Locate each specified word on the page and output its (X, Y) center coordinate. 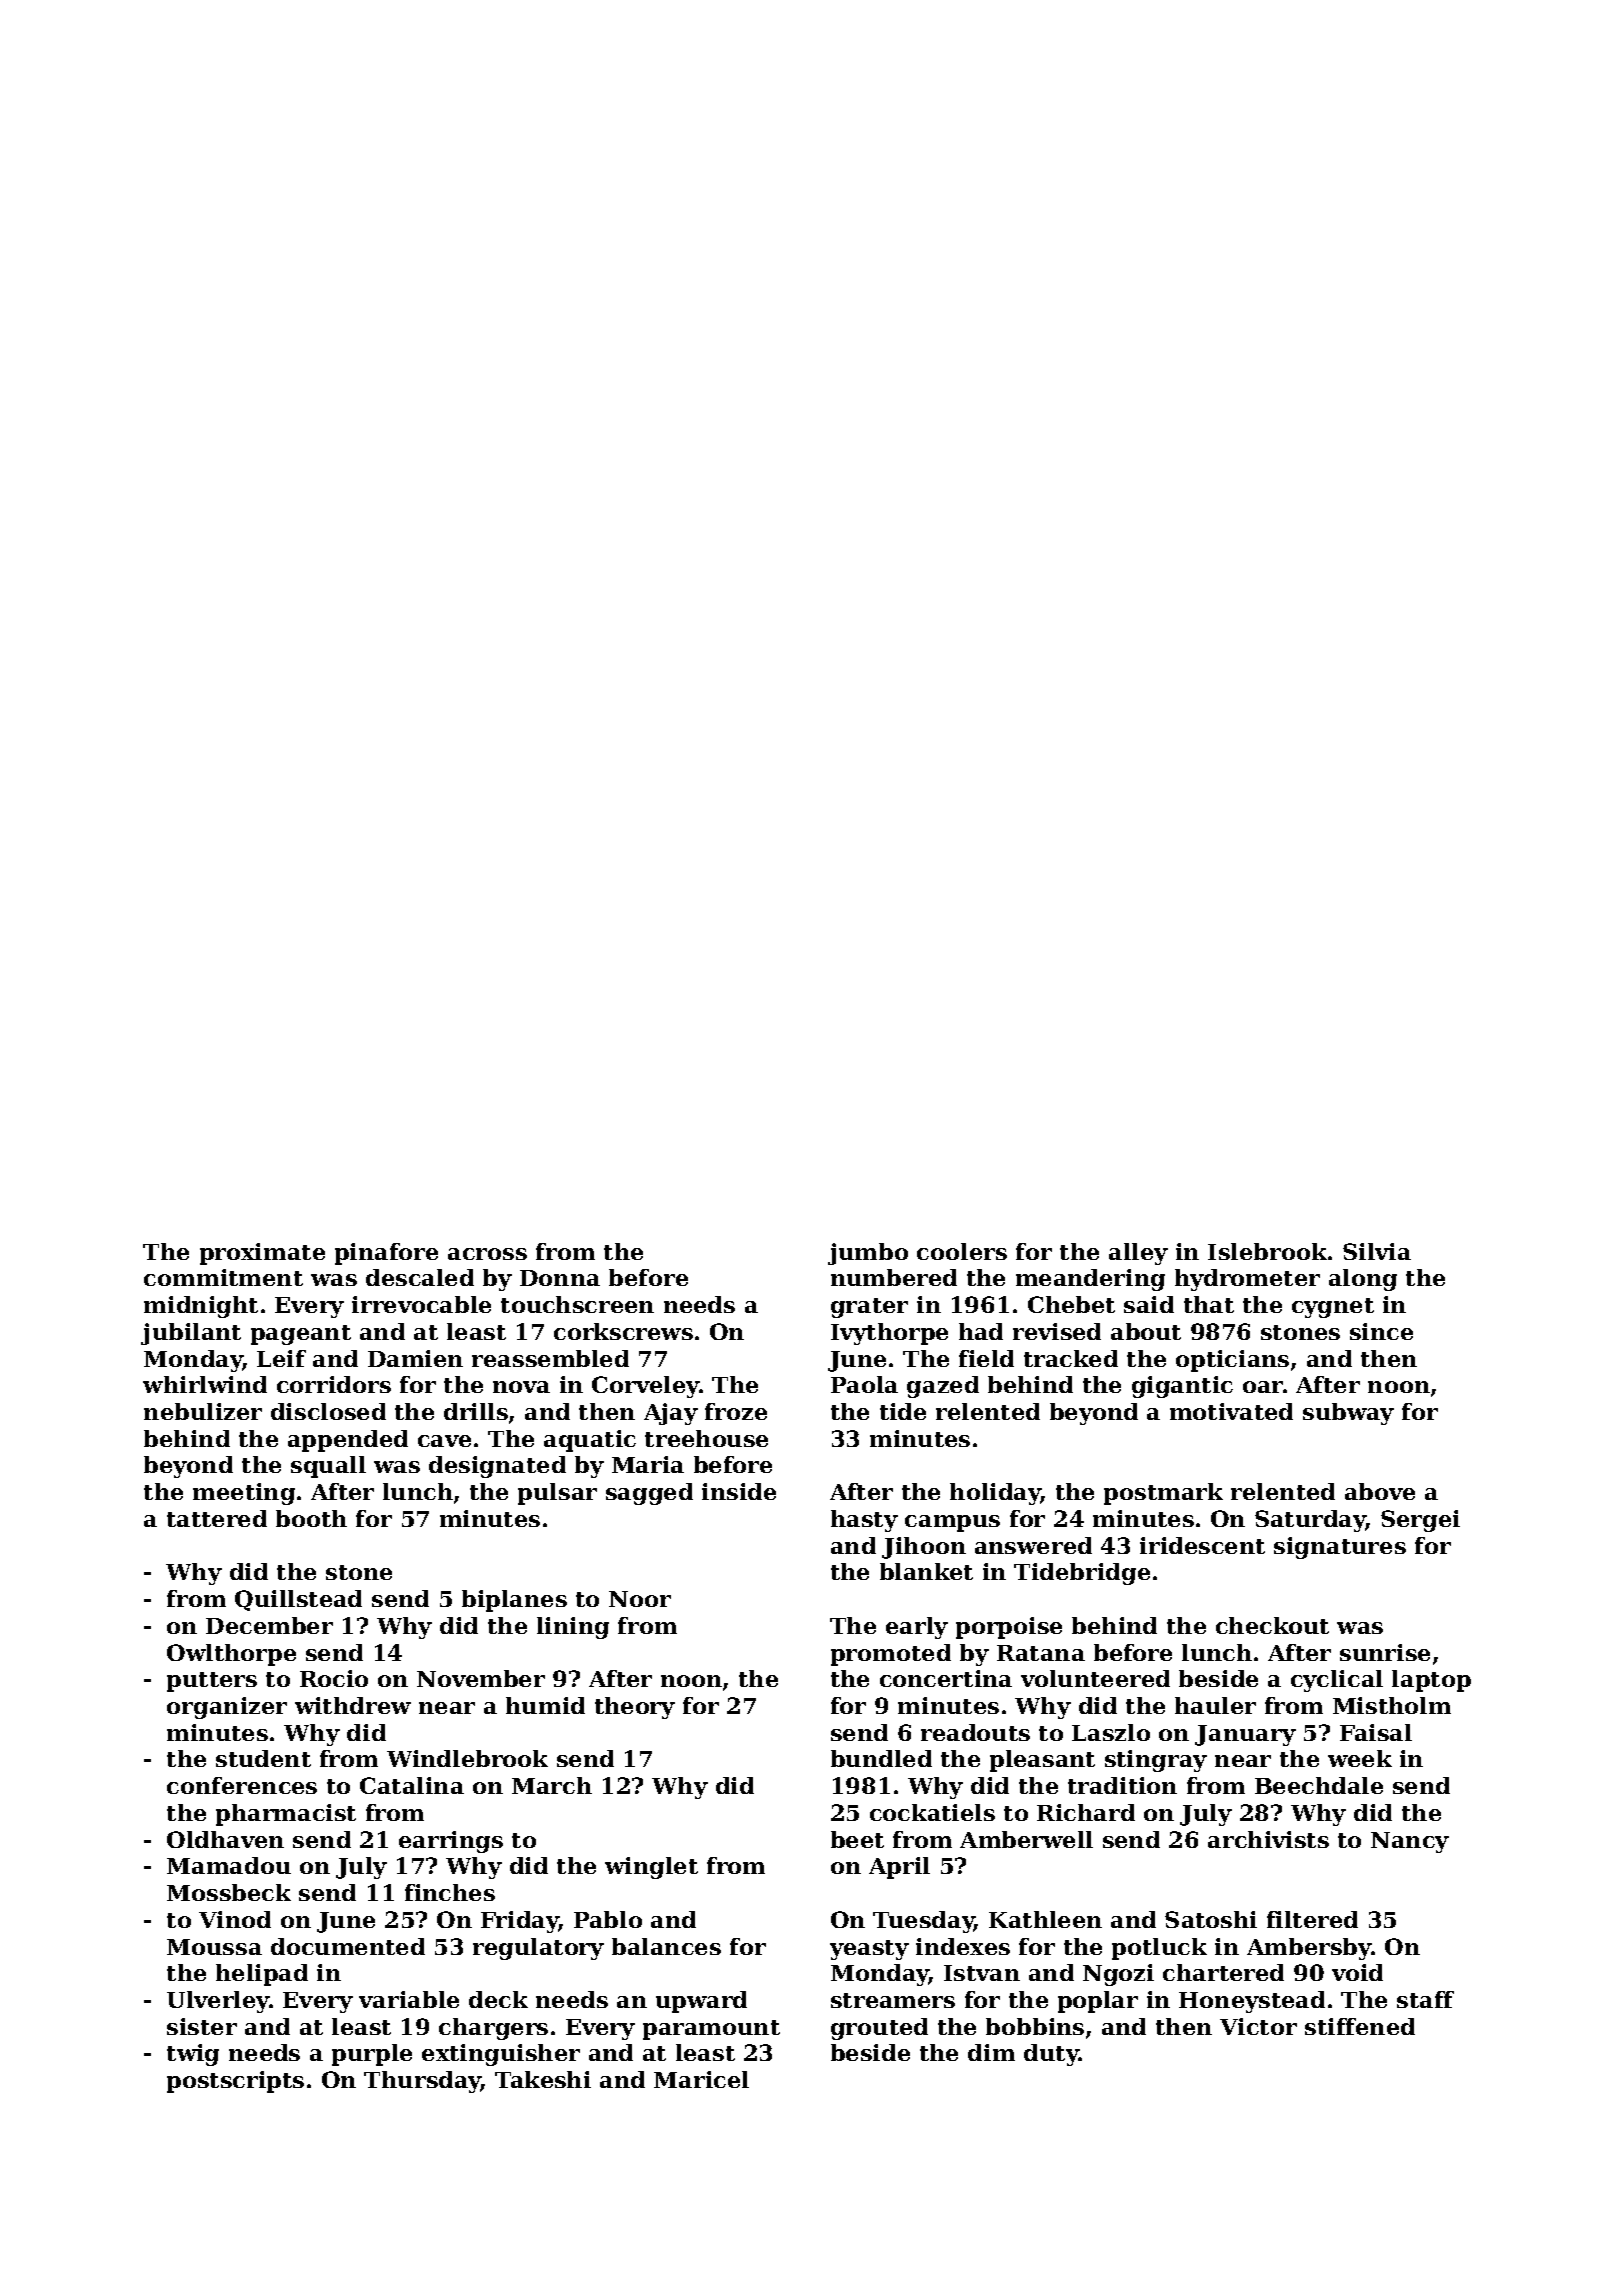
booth (311, 1518)
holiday (995, 1494)
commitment (223, 1277)
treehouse (706, 1438)
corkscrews (623, 1331)
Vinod (235, 1919)
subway (1348, 1414)
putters (212, 1682)
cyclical (1337, 1681)
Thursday (422, 2082)
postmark (1163, 1494)
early (917, 1628)
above (1380, 1491)
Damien (415, 1358)
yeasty (869, 1950)
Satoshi (1211, 1919)
